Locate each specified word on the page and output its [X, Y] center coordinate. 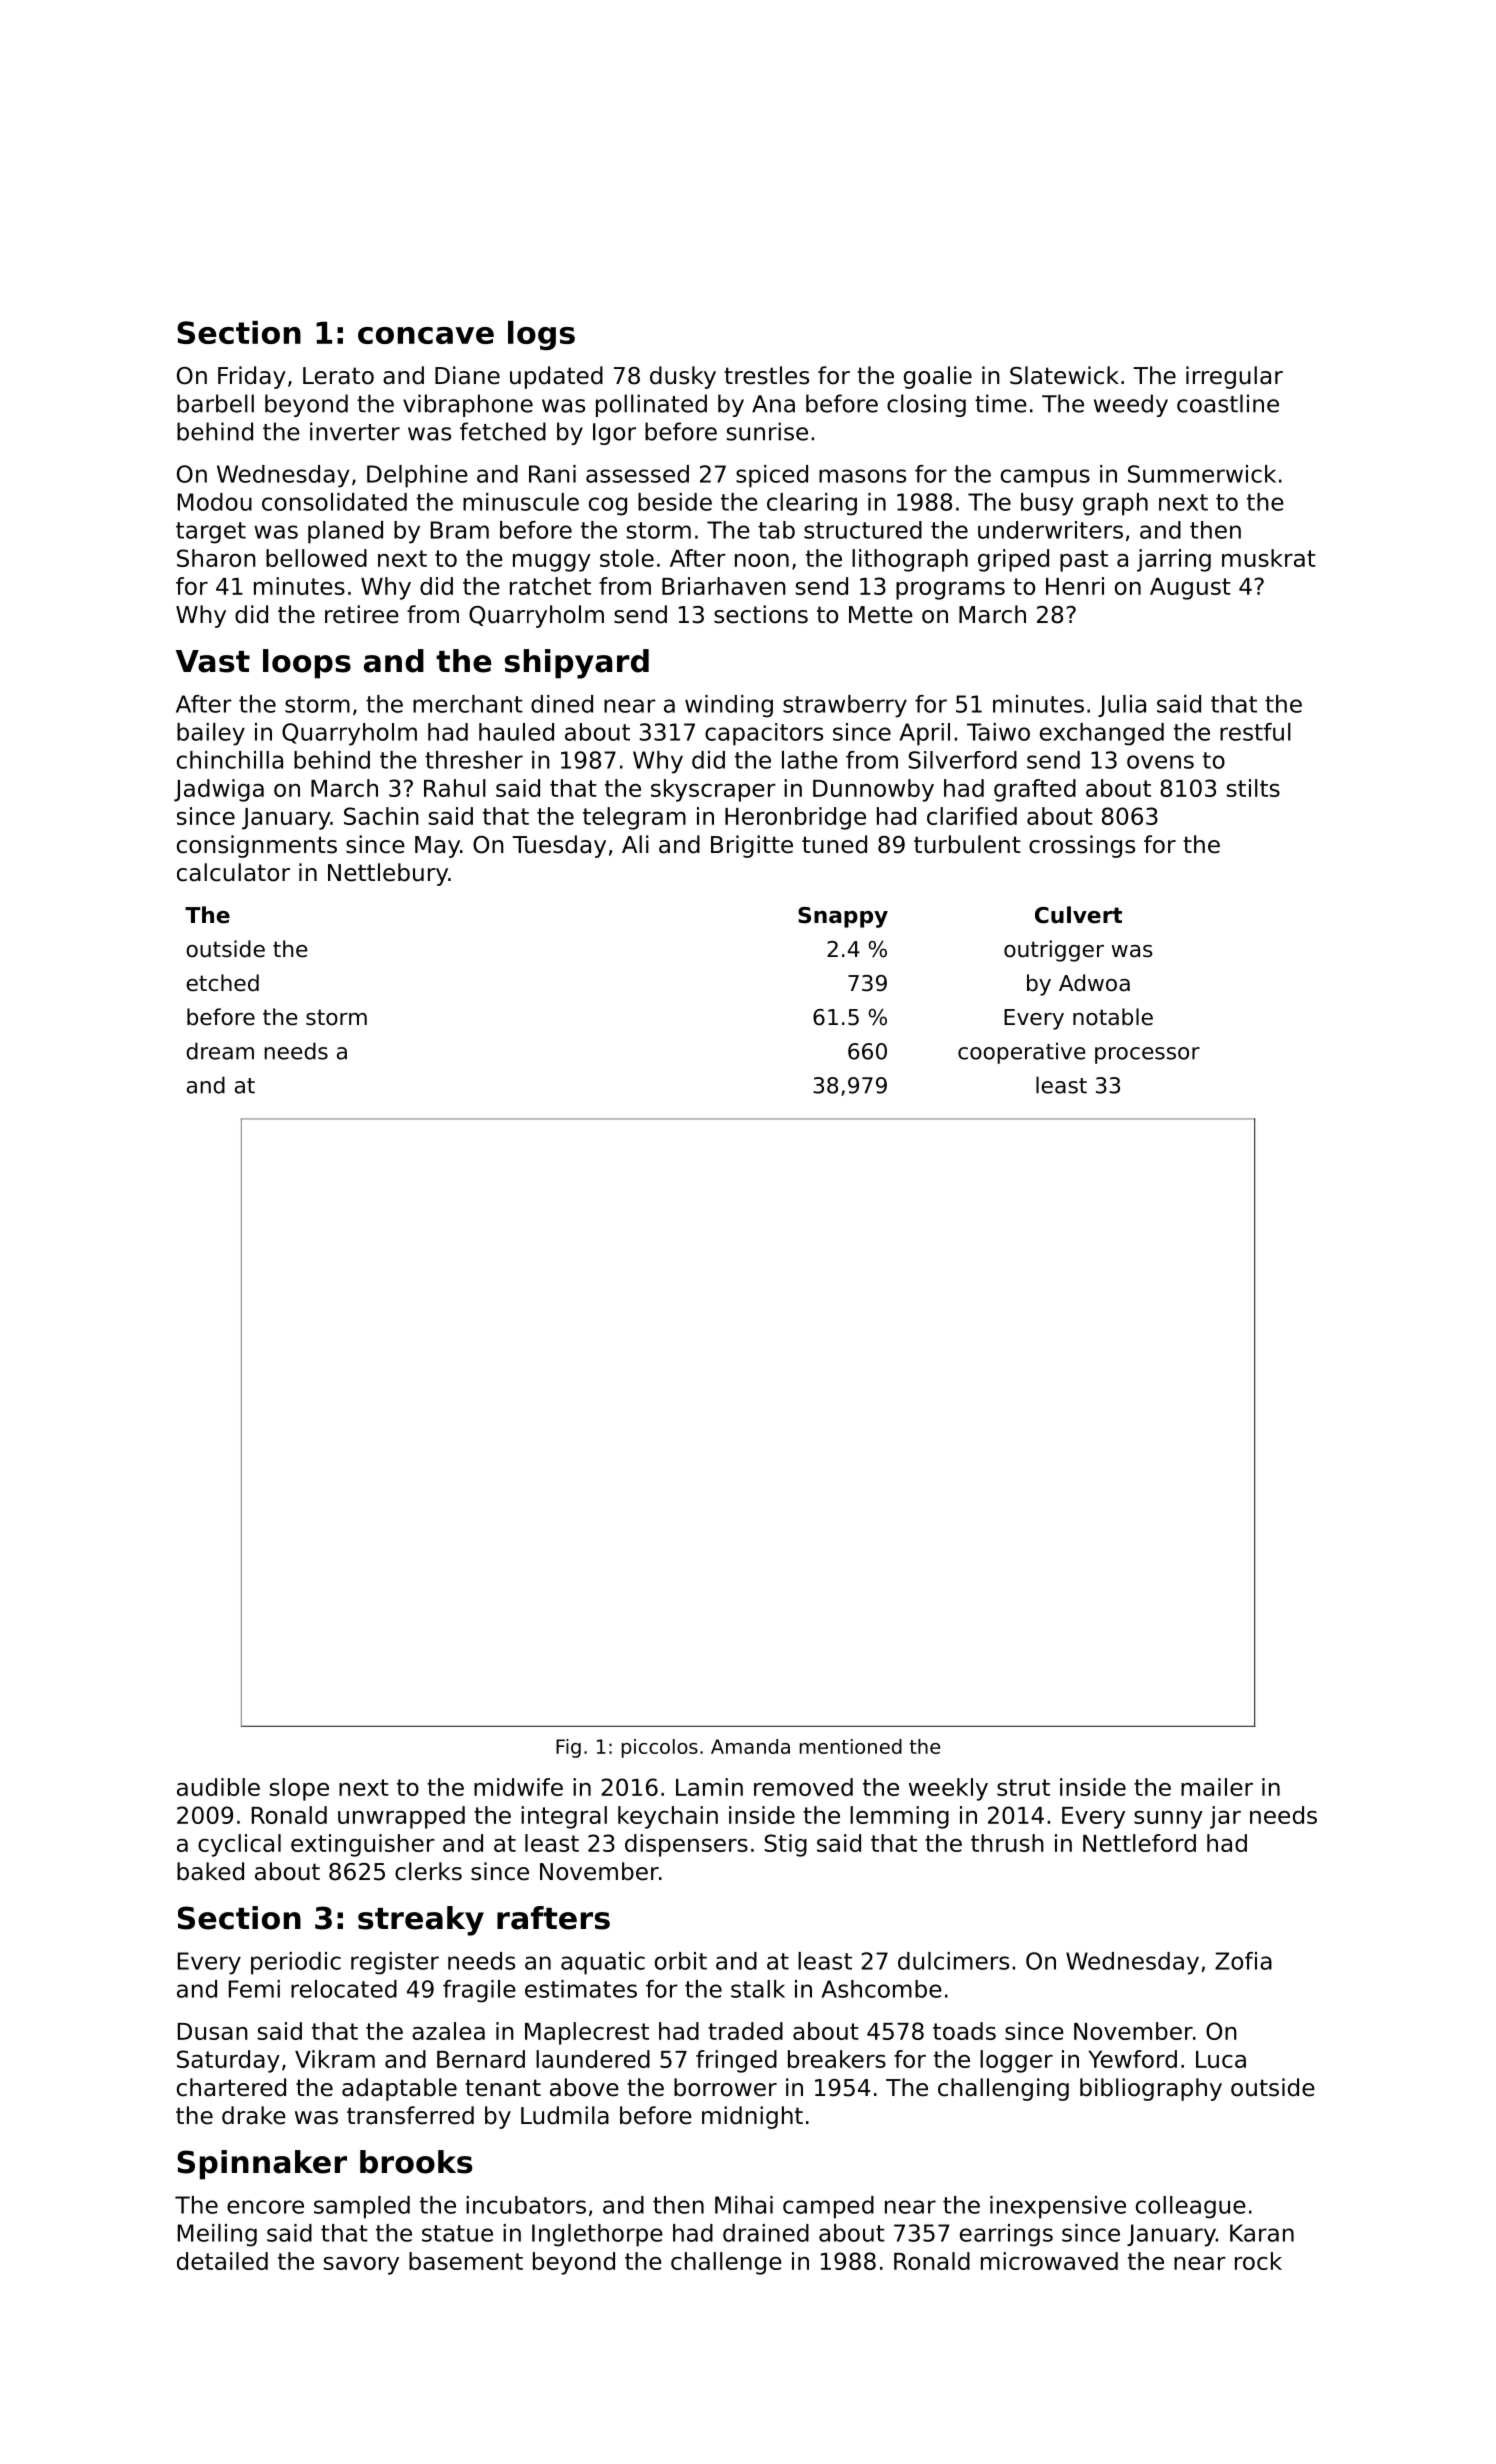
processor [1147, 1055]
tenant [503, 2088]
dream [220, 1051]
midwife [518, 1787]
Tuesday [559, 846]
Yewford [1132, 2059]
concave [426, 335]
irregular [1234, 377]
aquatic [603, 1963]
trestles [766, 375]
